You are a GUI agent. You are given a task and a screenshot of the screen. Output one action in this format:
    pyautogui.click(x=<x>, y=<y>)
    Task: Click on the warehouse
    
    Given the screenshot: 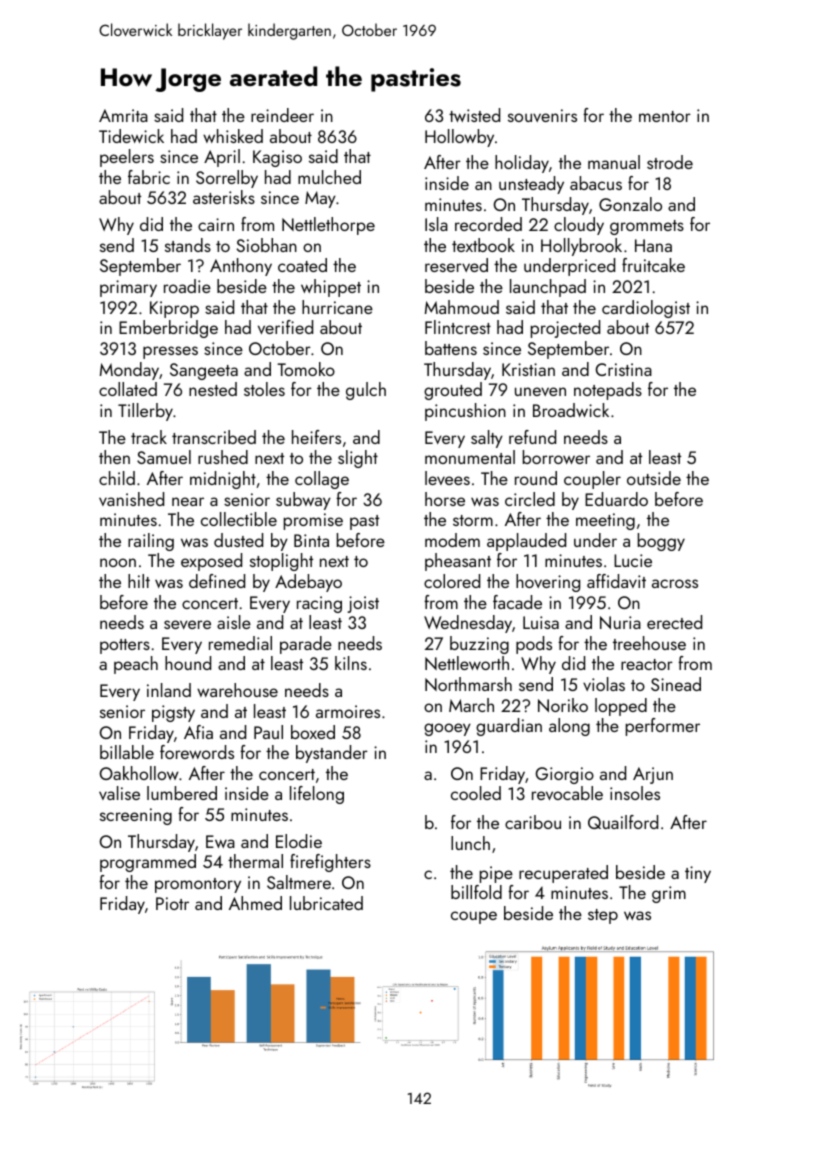 What is the action you would take?
    pyautogui.click(x=237, y=690)
